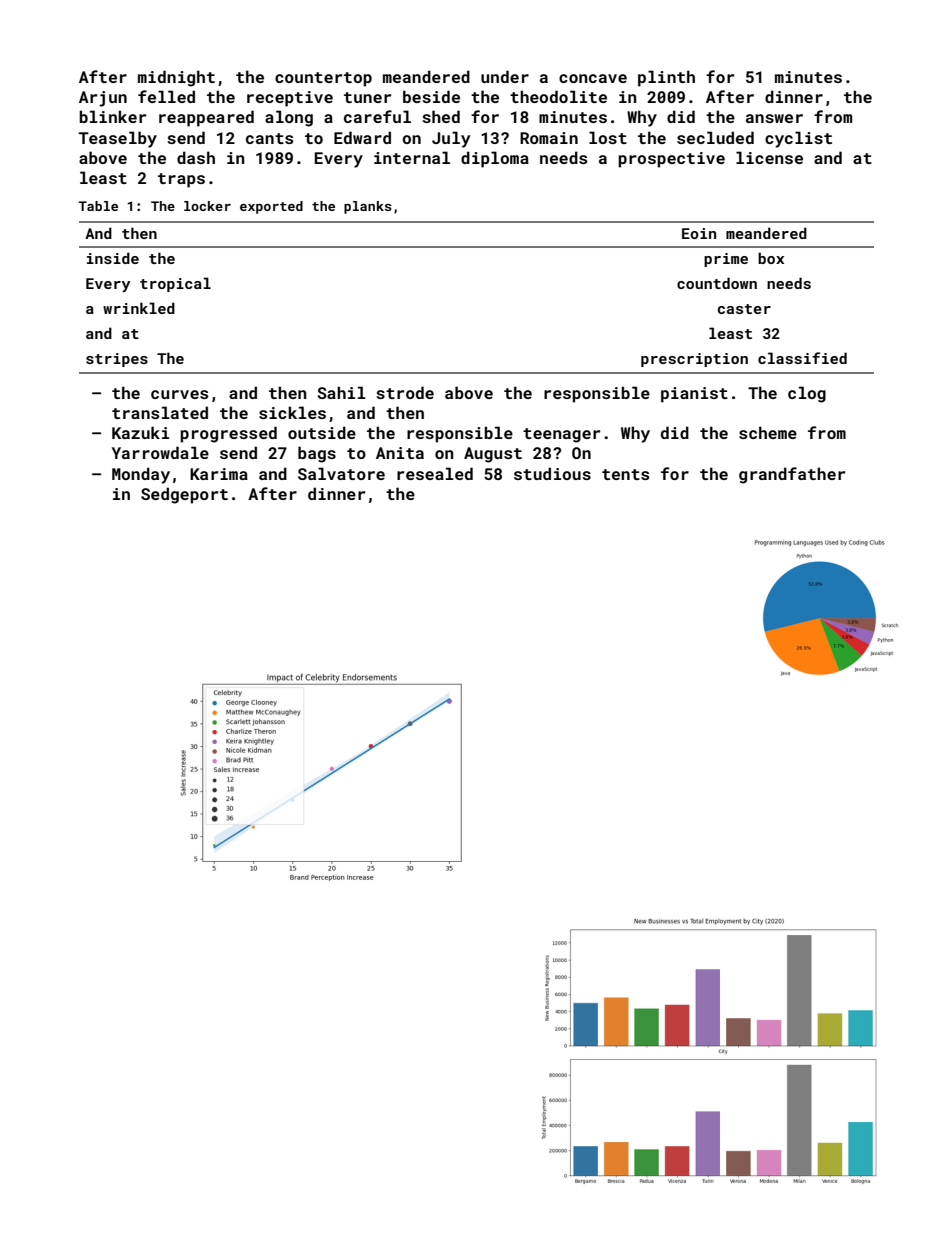  Describe the element at coordinates (175, 284) in the image. I see `tropical` at that location.
